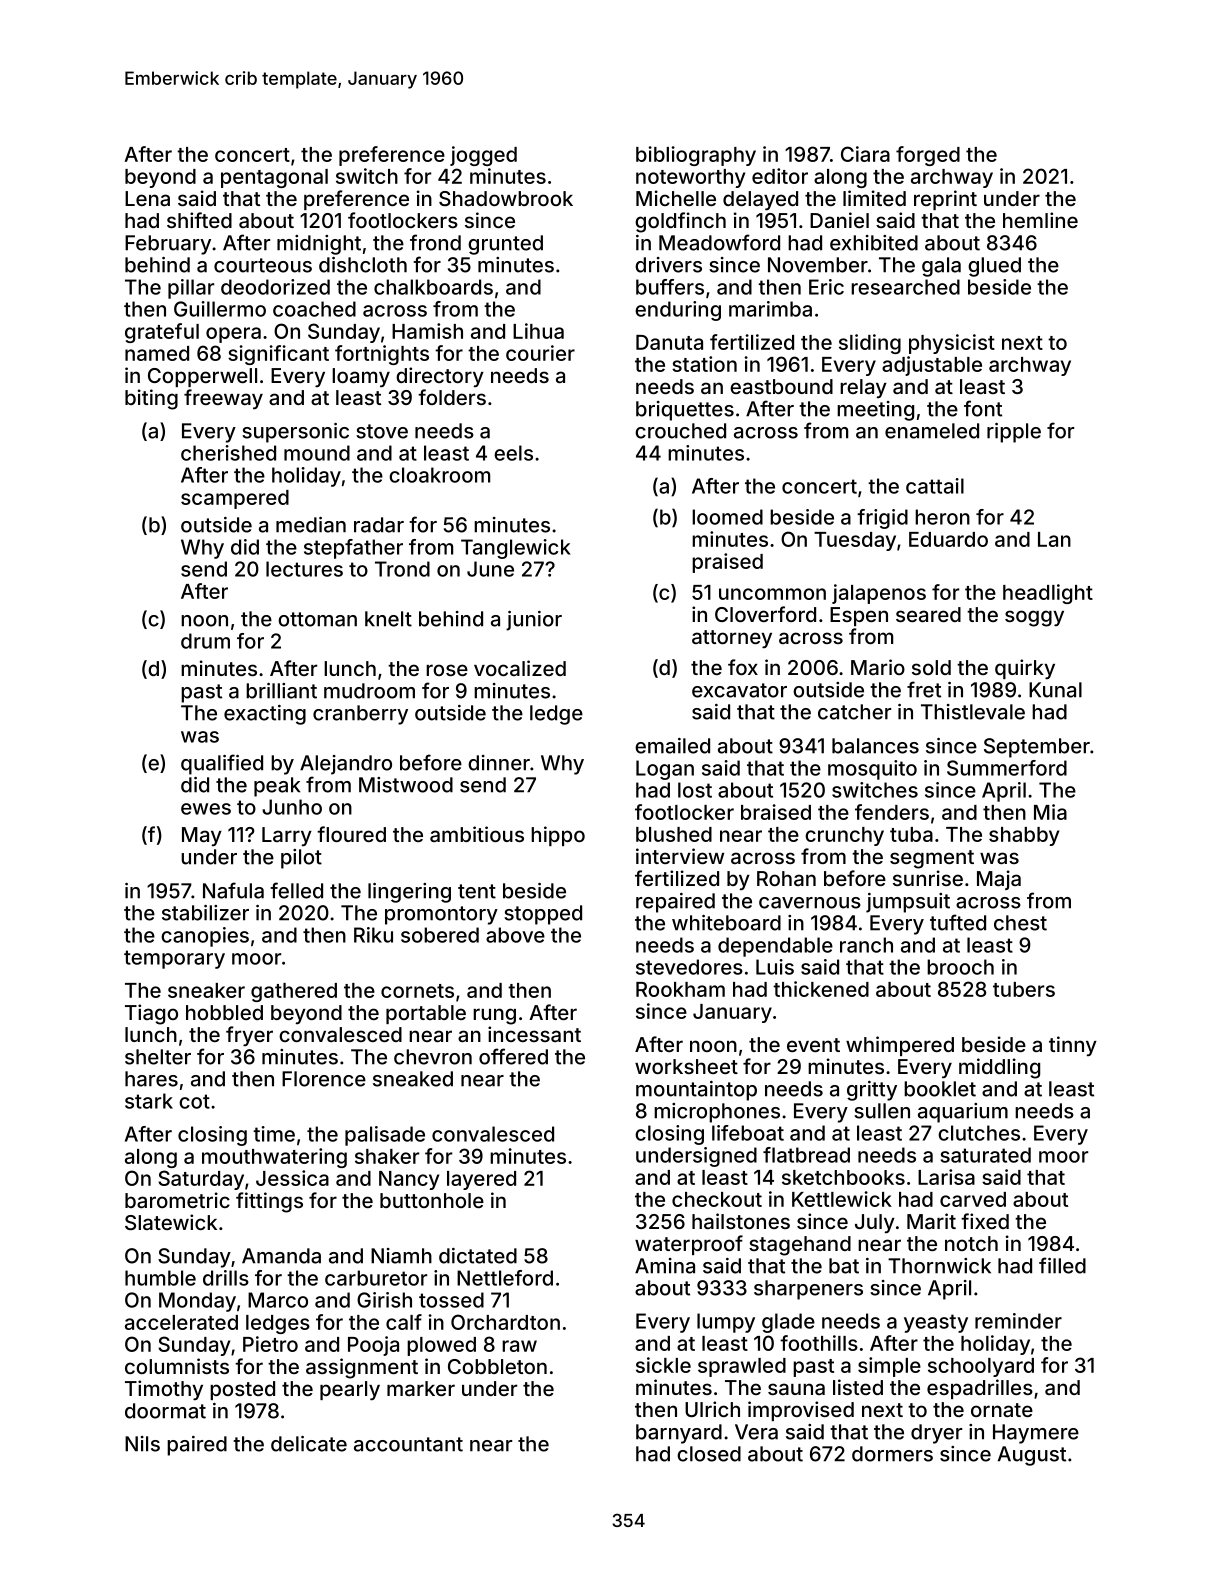 Image resolution: width=1223 pixels, height=1583 pixels. Describe the element at coordinates (274, 178) in the screenshot. I see `pentagonal` at that location.
